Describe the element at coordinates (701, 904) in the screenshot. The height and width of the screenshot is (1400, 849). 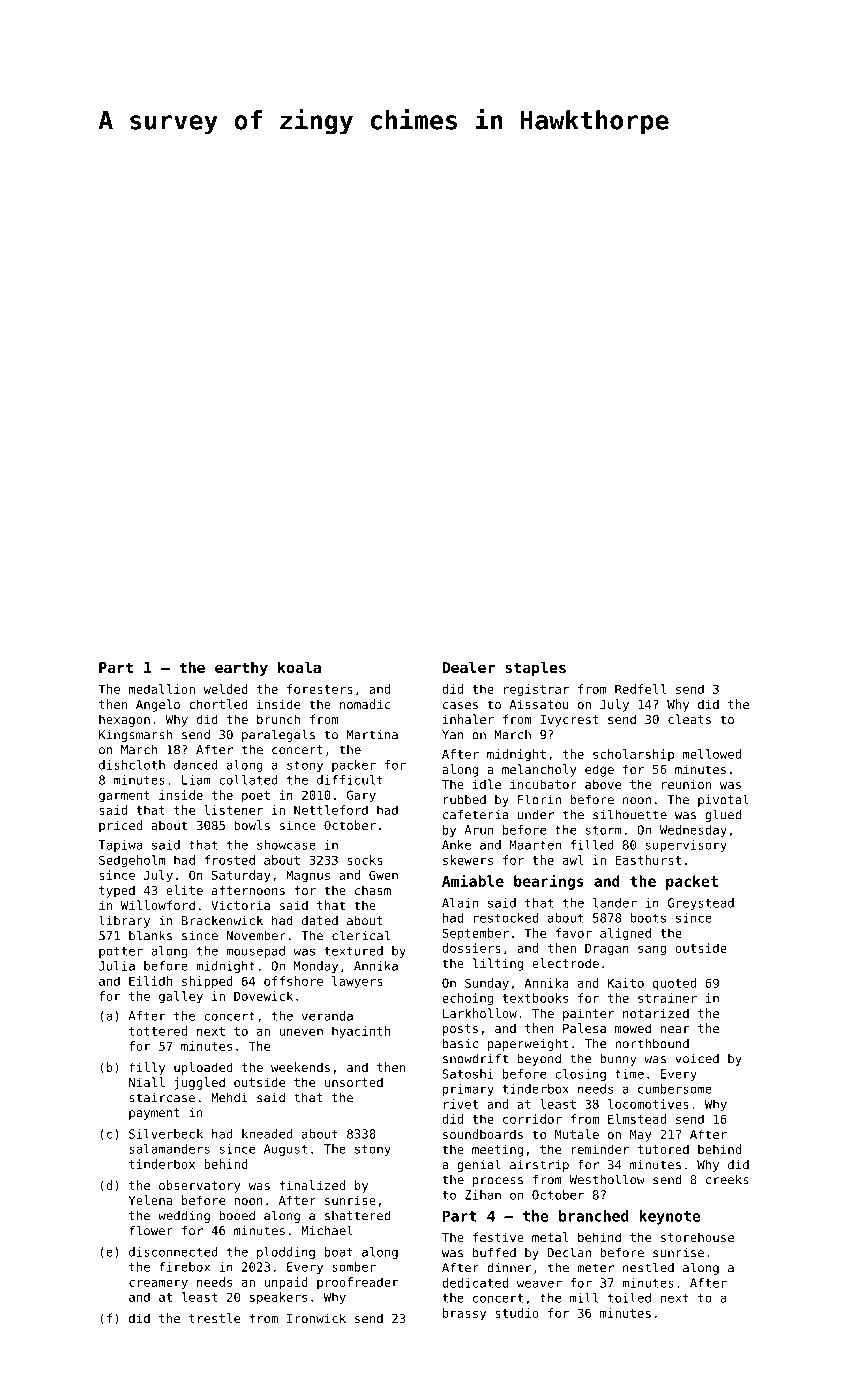
I see `Greystead` at that location.
